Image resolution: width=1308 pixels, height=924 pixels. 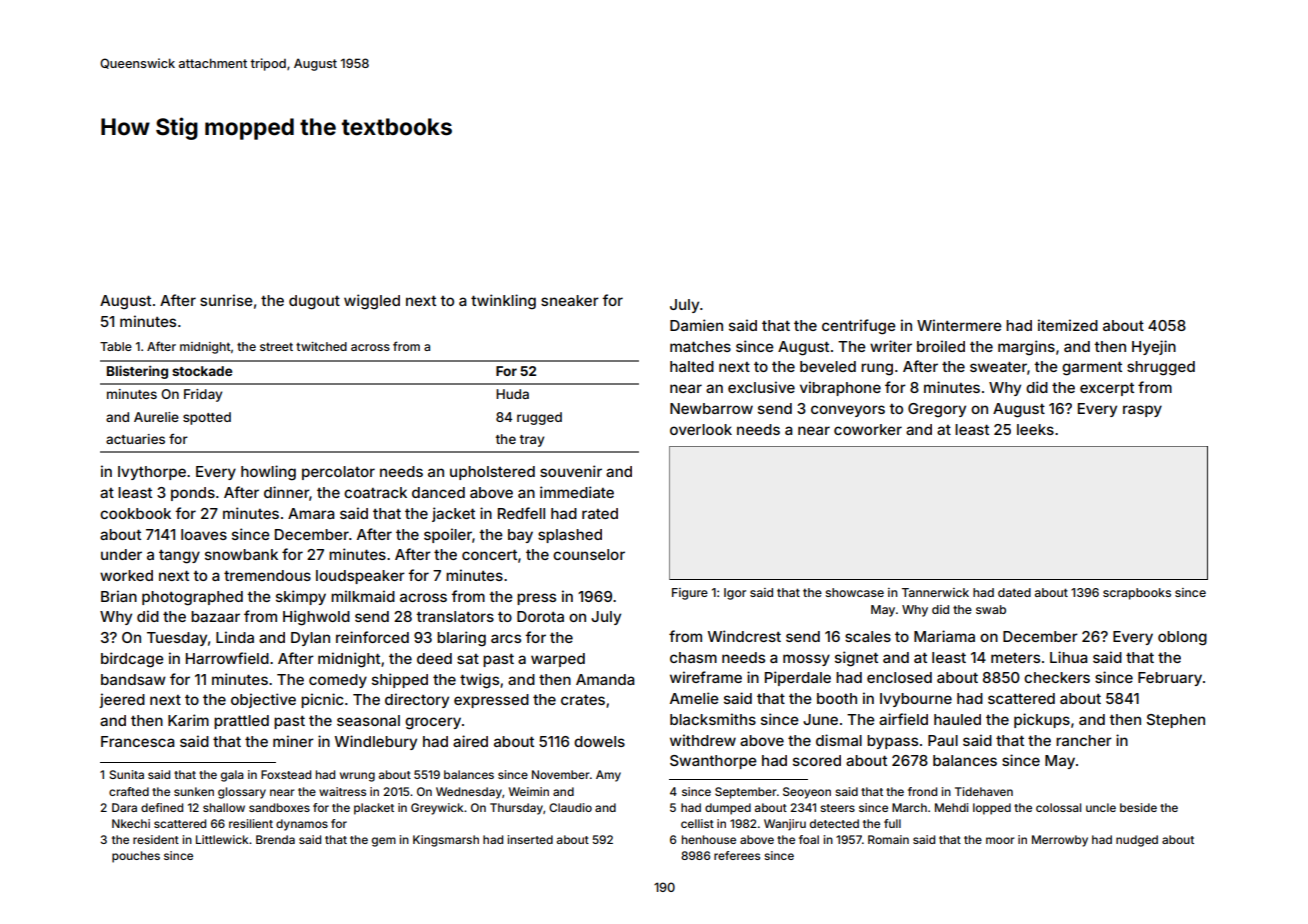 I want to click on Figure, so click(x=690, y=594).
